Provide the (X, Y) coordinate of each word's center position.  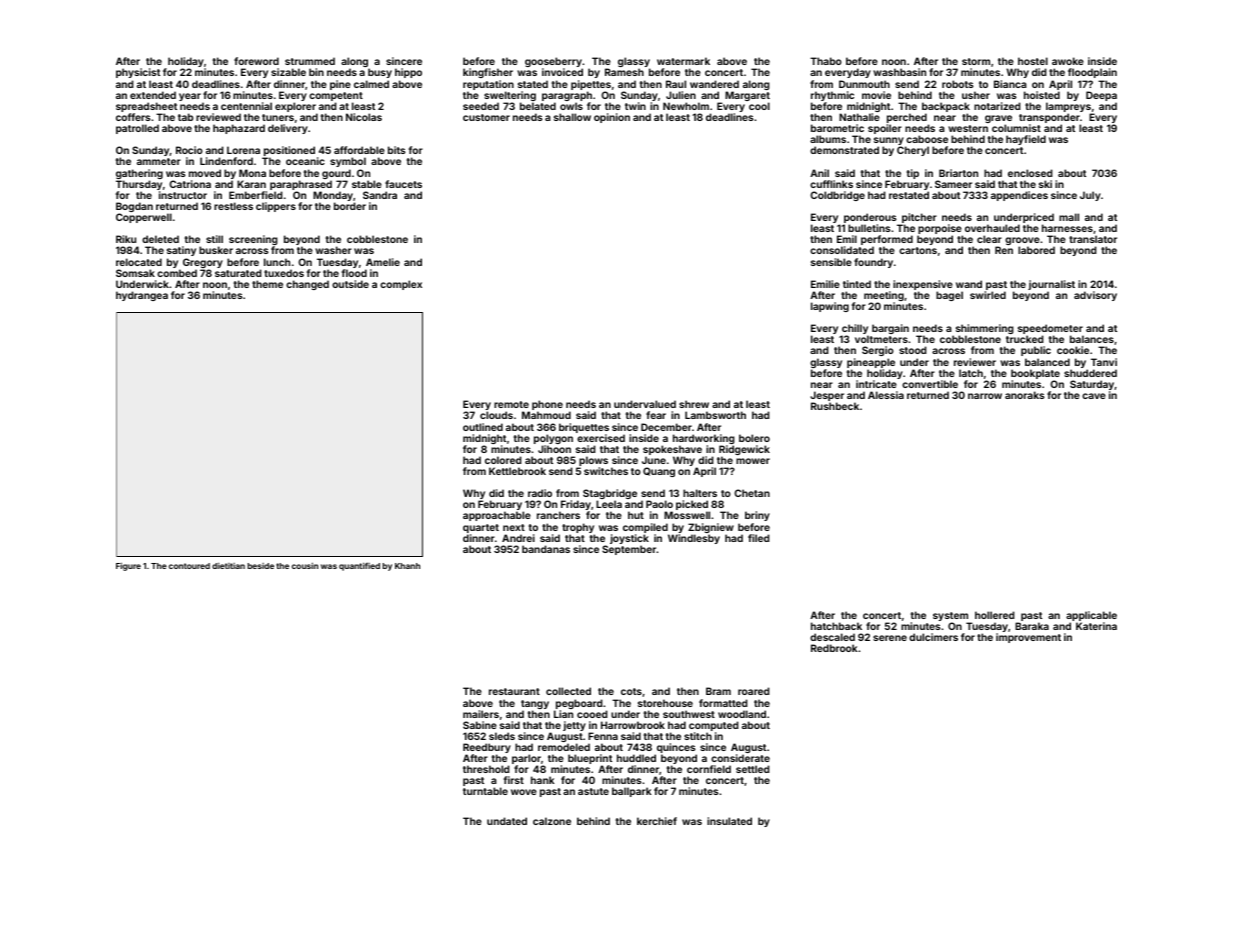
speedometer (1050, 330)
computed (713, 726)
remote (511, 404)
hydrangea (142, 296)
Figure (128, 566)
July (1090, 196)
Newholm (686, 106)
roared (753, 691)
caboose (927, 139)
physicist (138, 73)
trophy (578, 528)
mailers (481, 714)
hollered (994, 615)
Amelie (383, 262)
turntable (485, 791)
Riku (126, 239)
